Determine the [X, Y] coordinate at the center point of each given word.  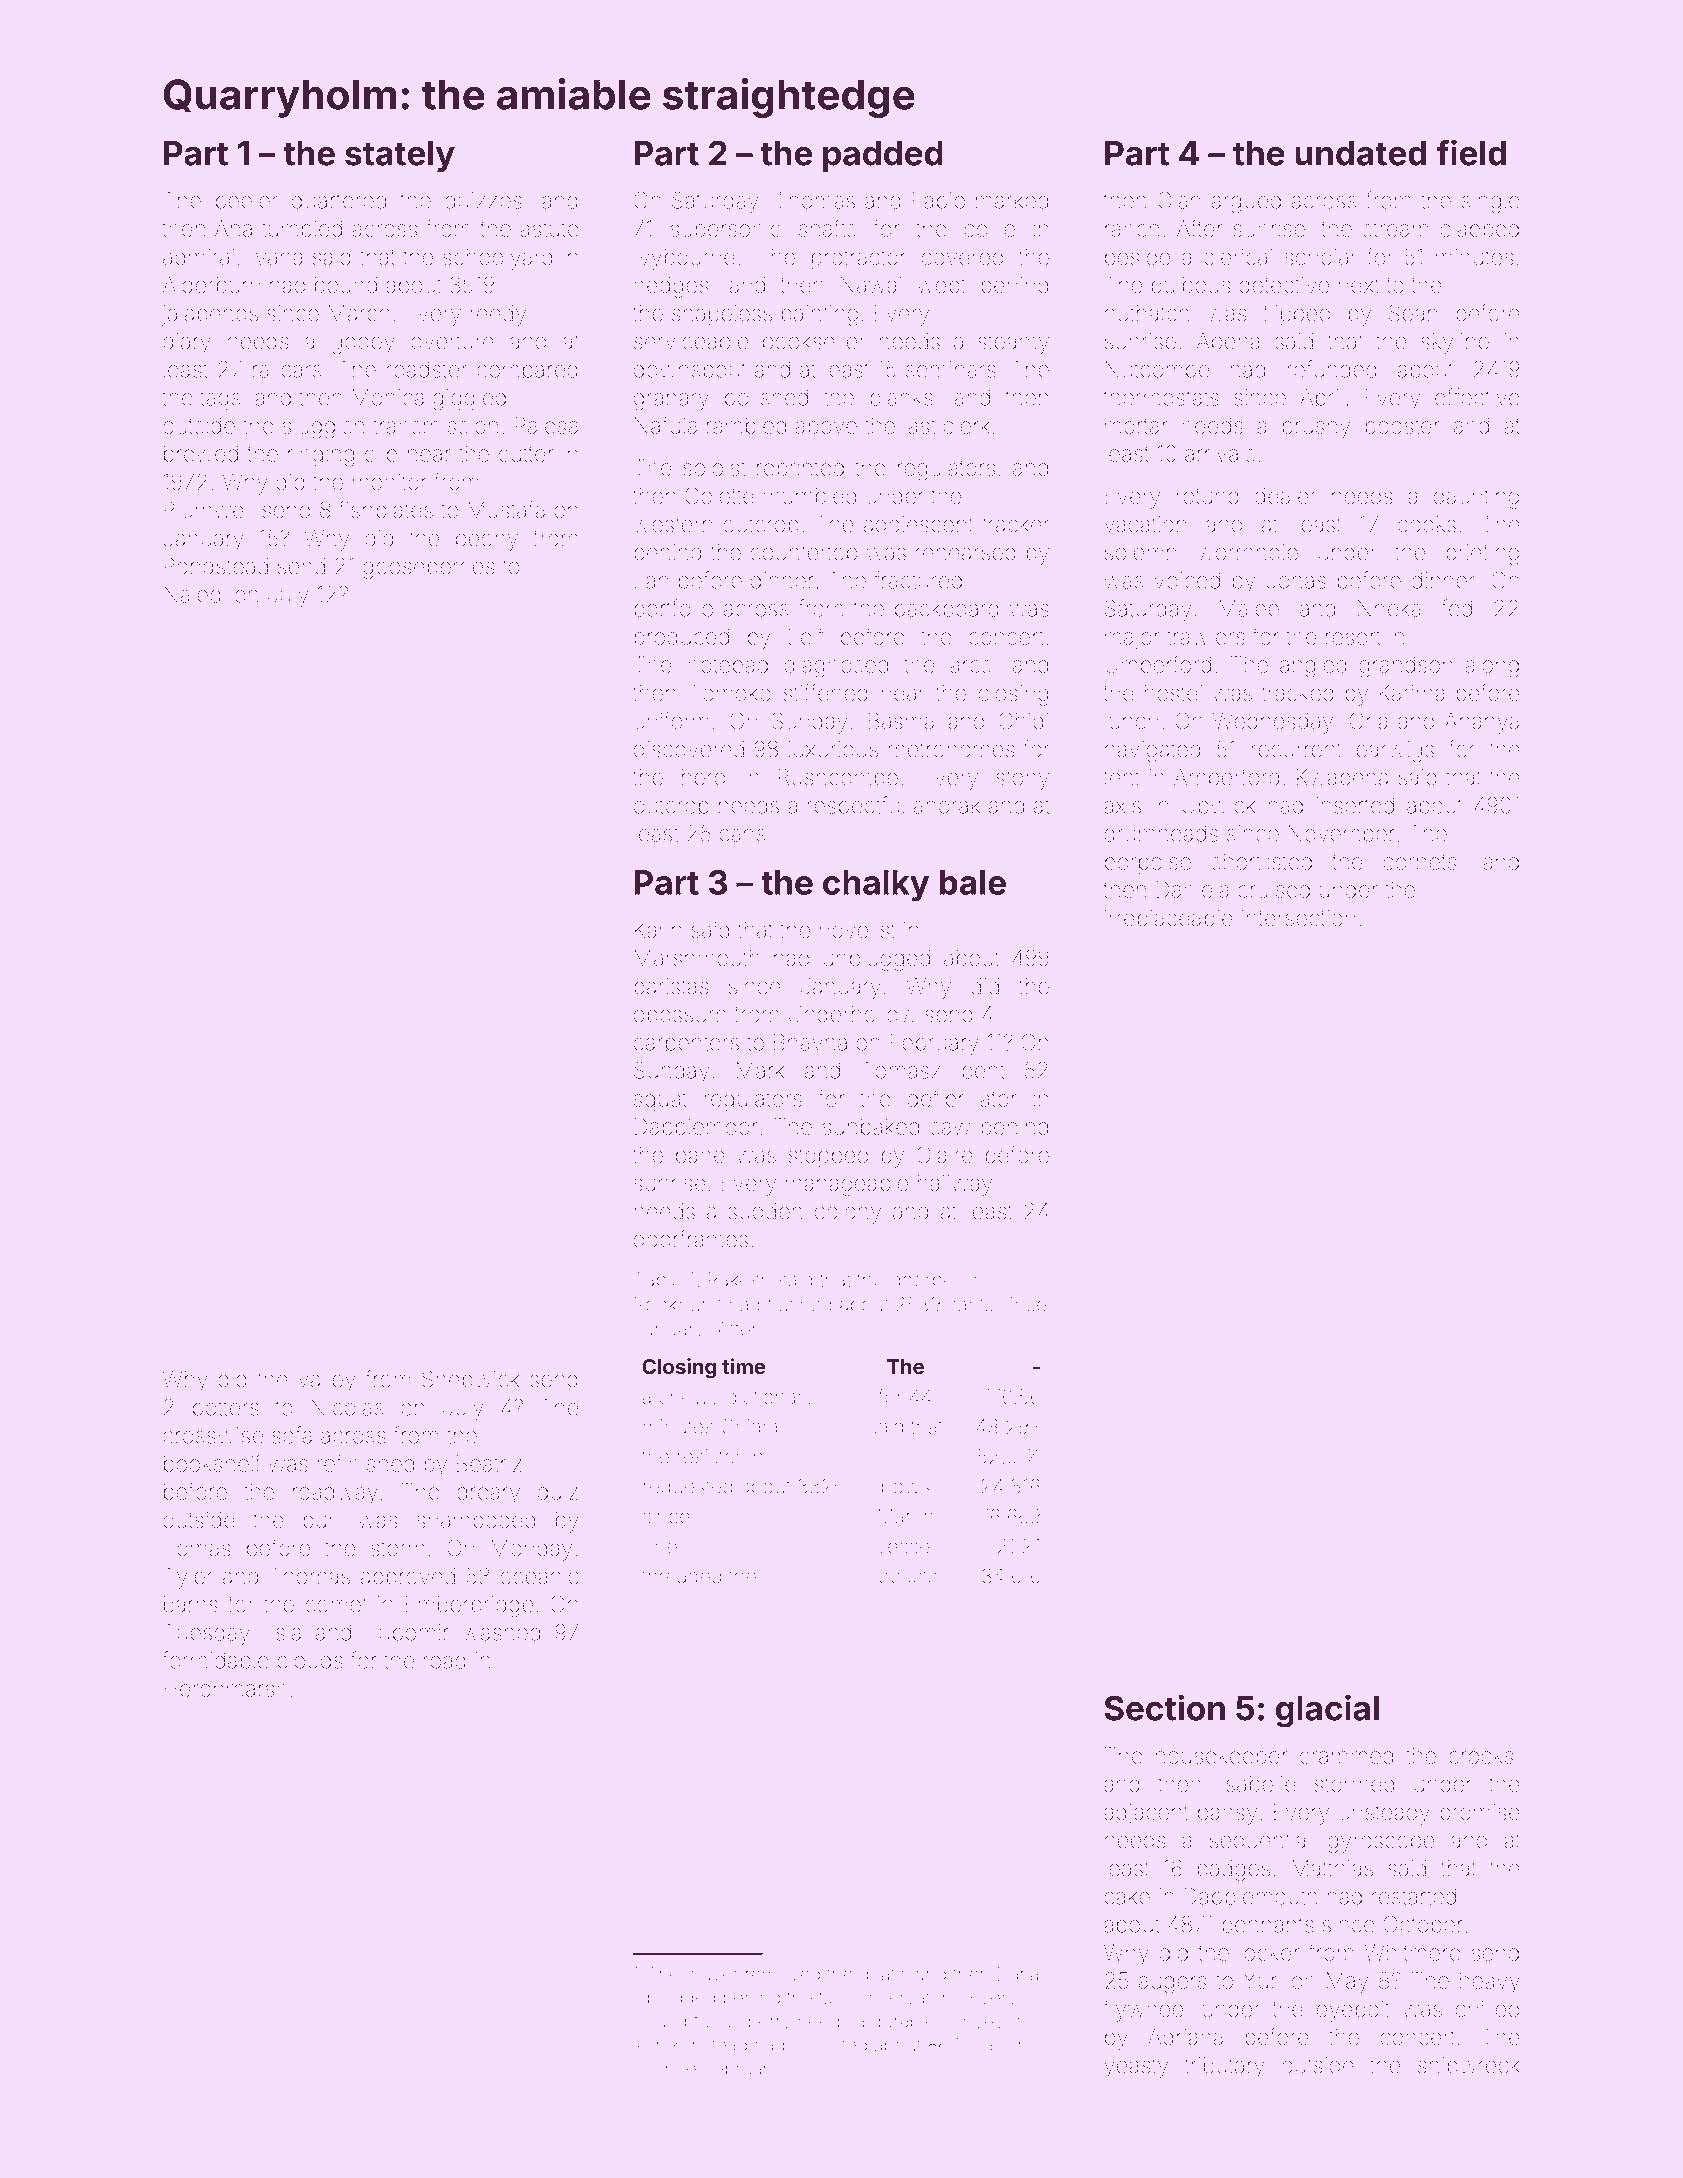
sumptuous [694, 2023]
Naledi [195, 594]
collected [829, 2045]
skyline [1455, 343]
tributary [1225, 2067]
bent [983, 1070]
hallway [955, 1185]
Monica [388, 397]
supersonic [725, 230]
